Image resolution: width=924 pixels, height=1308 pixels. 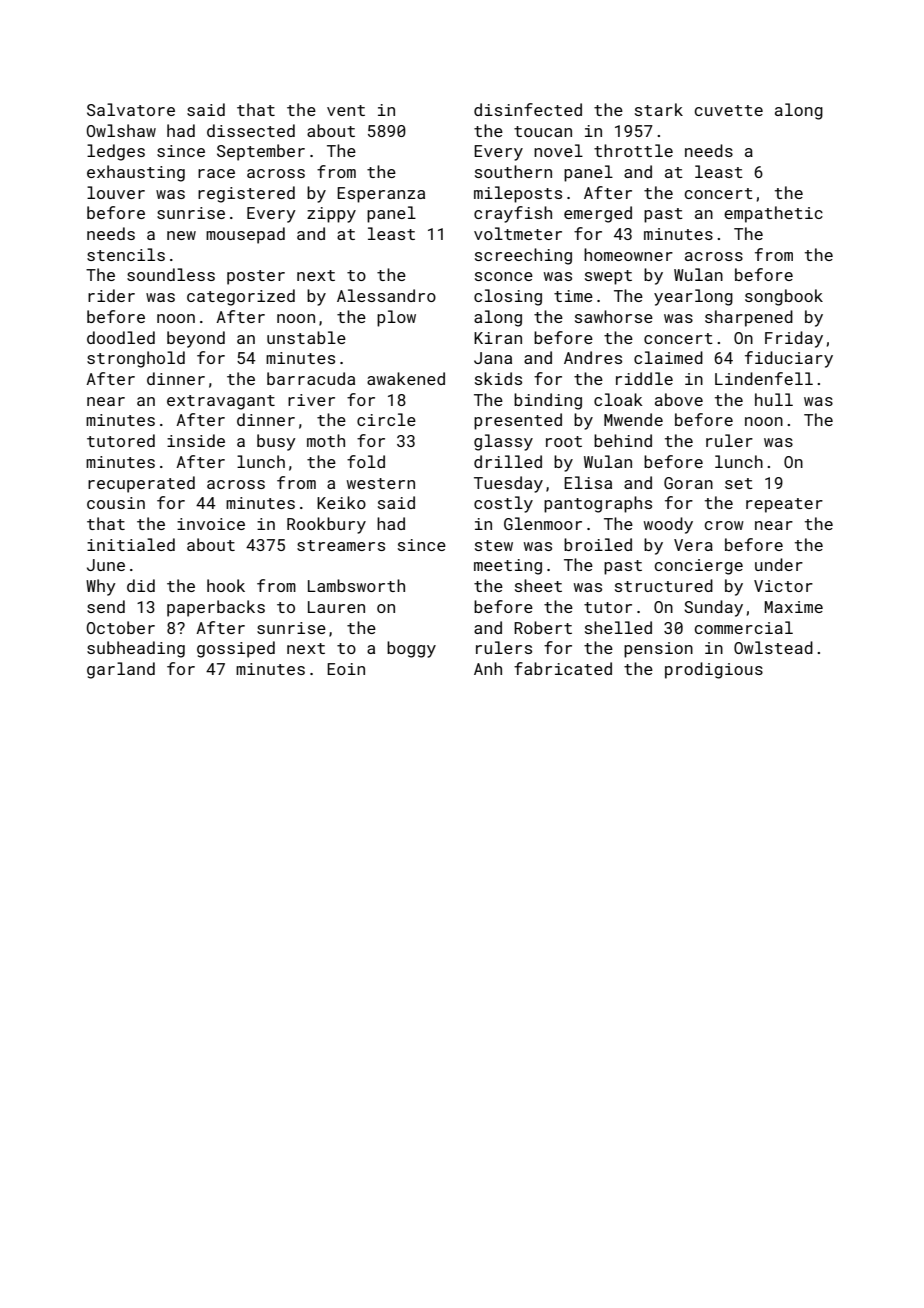 What do you see at coordinates (136, 359) in the screenshot?
I see `stronghold` at bounding box center [136, 359].
